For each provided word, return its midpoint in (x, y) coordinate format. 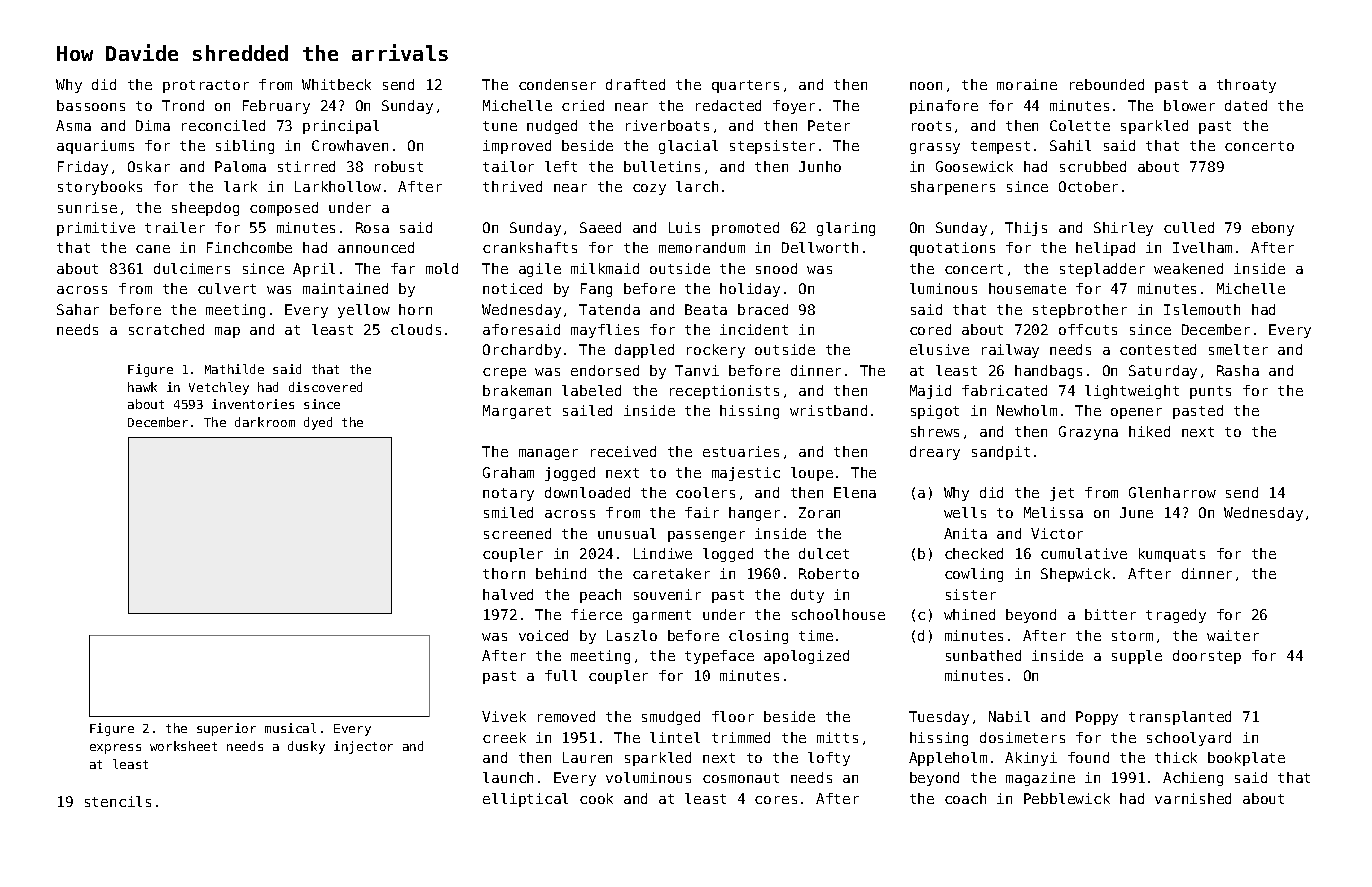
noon (926, 86)
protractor (206, 86)
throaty (1246, 86)
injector (363, 747)
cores (776, 800)
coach (965, 798)
